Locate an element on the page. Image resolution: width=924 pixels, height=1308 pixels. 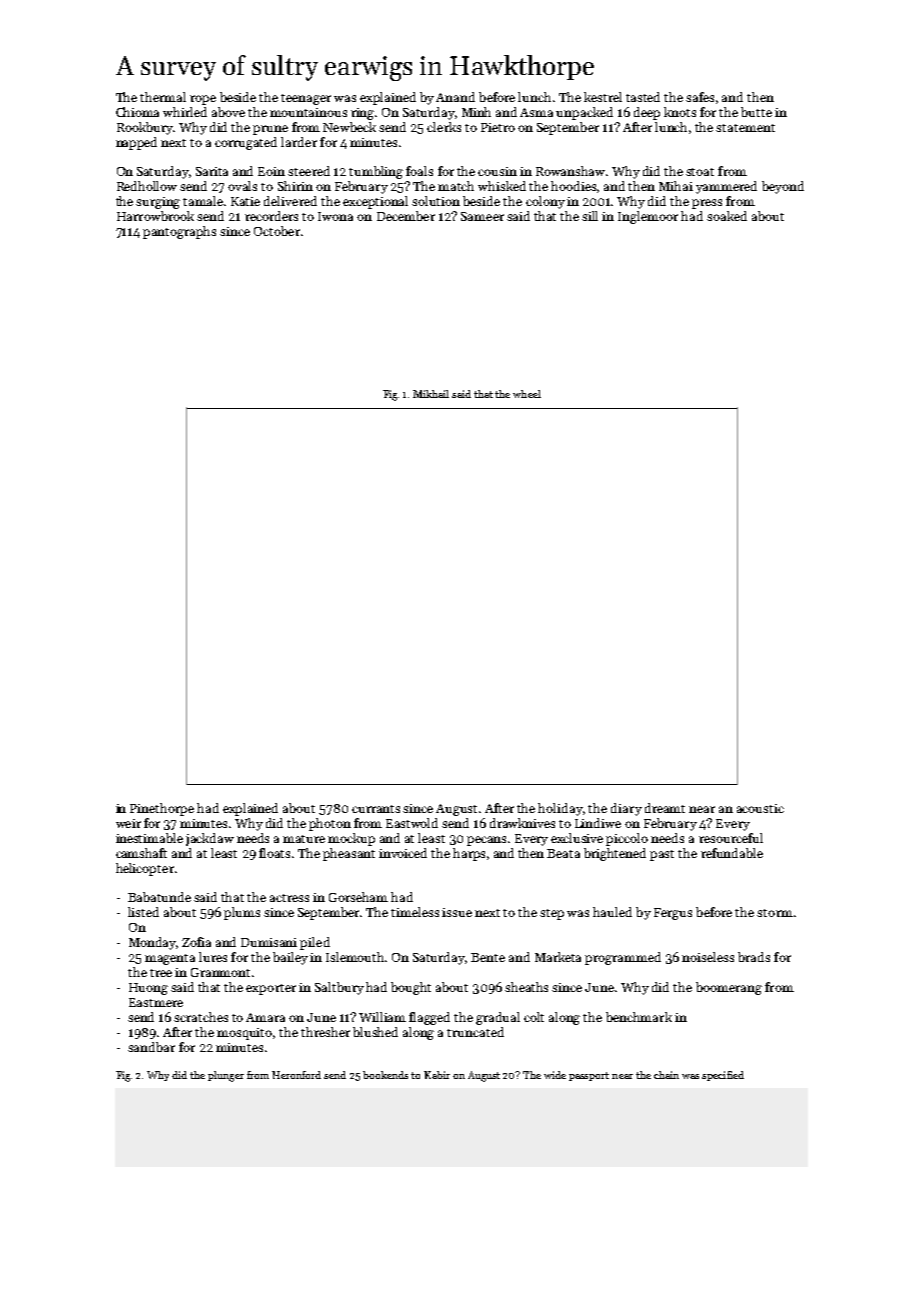
magenta is located at coordinates (170, 959).
